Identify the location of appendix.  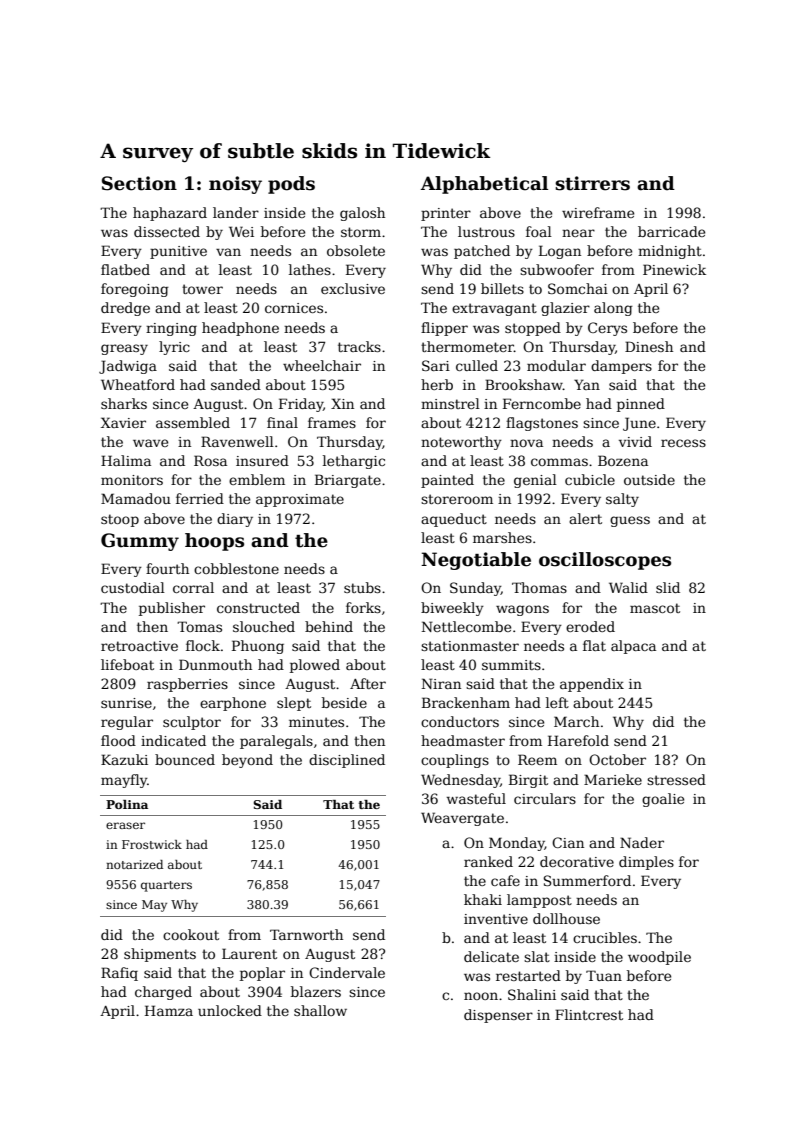
(592, 685).
